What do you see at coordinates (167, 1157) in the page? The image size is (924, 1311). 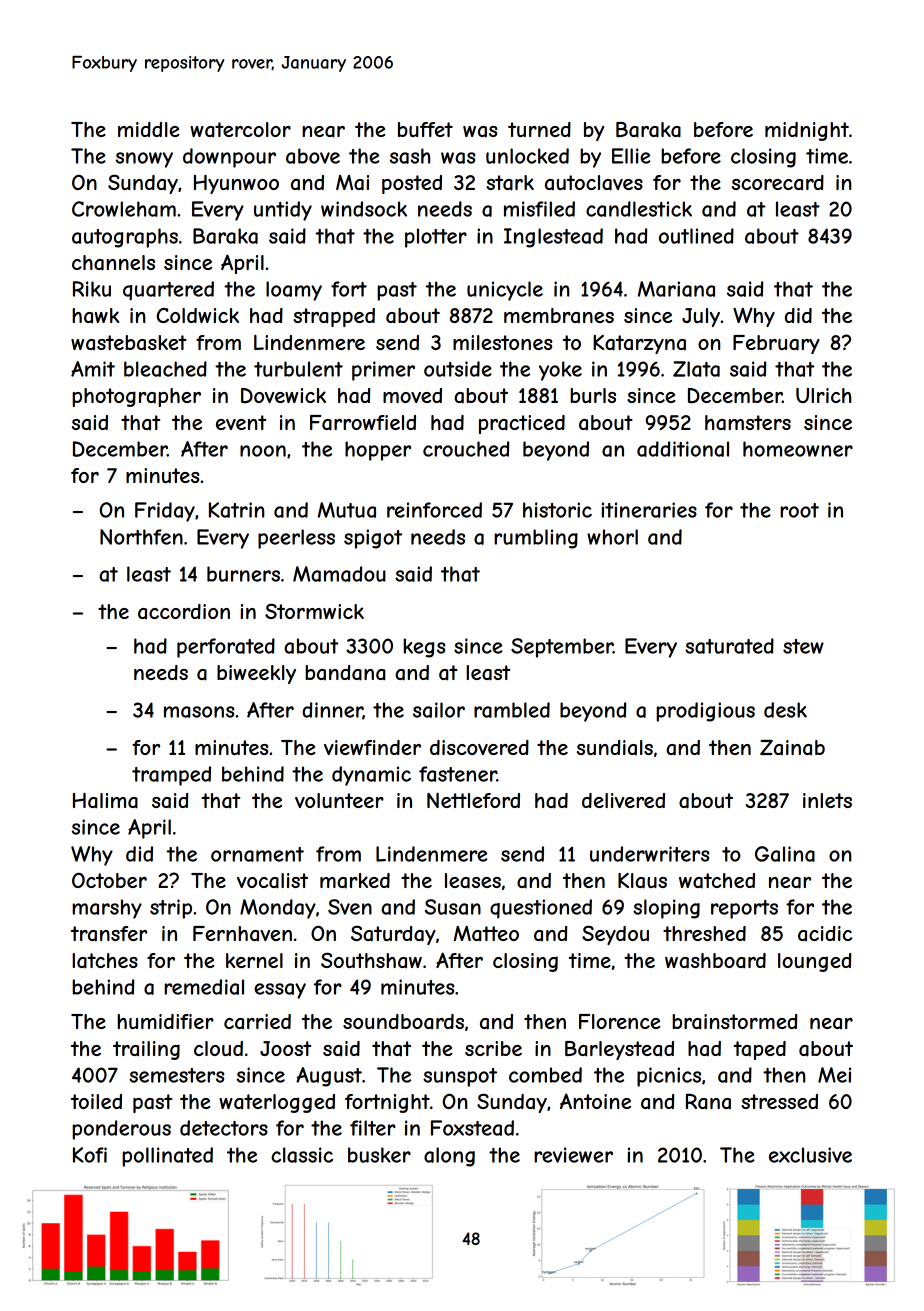 I see `pollinated` at bounding box center [167, 1157].
